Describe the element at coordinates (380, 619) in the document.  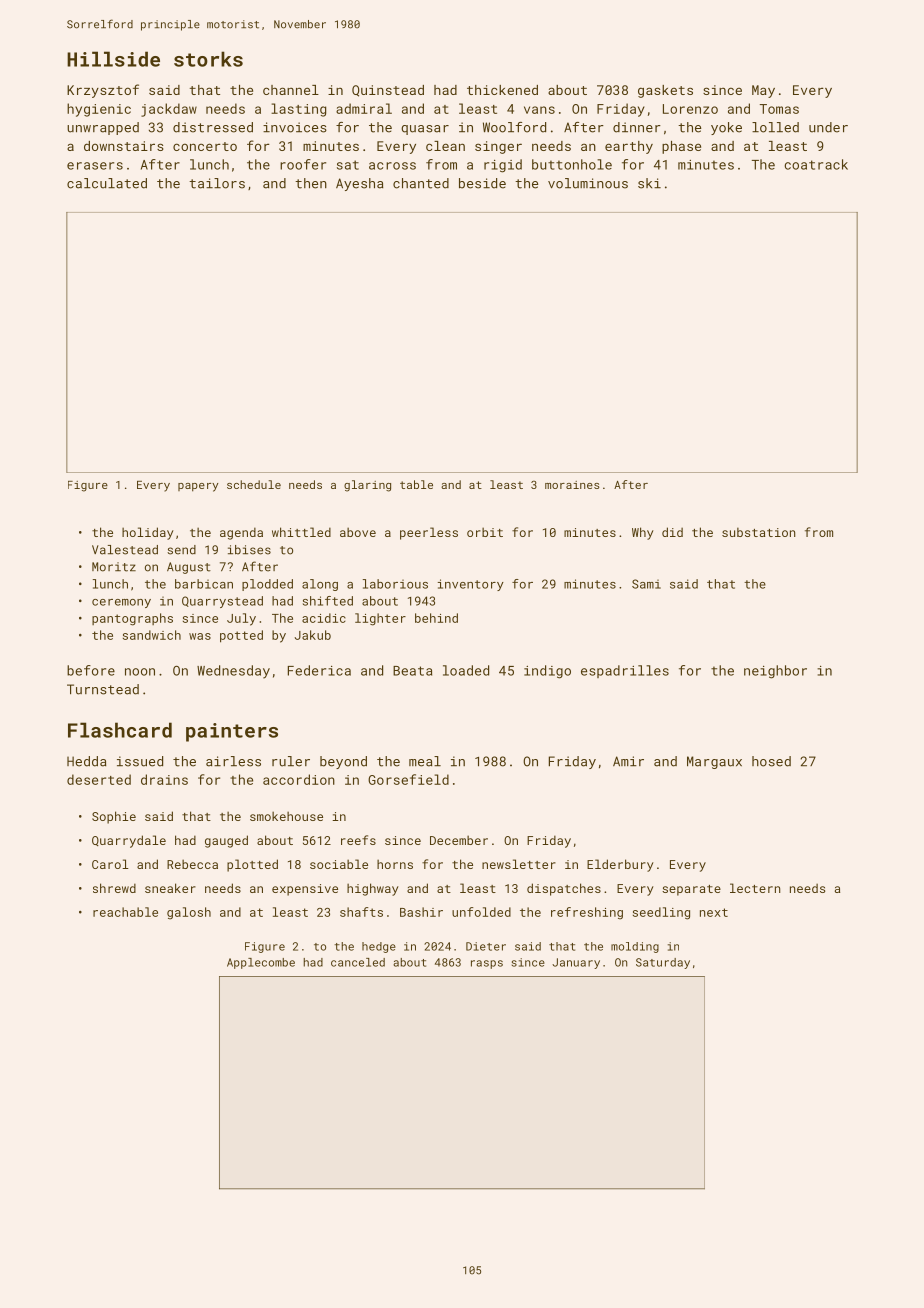
I see `lighter` at that location.
